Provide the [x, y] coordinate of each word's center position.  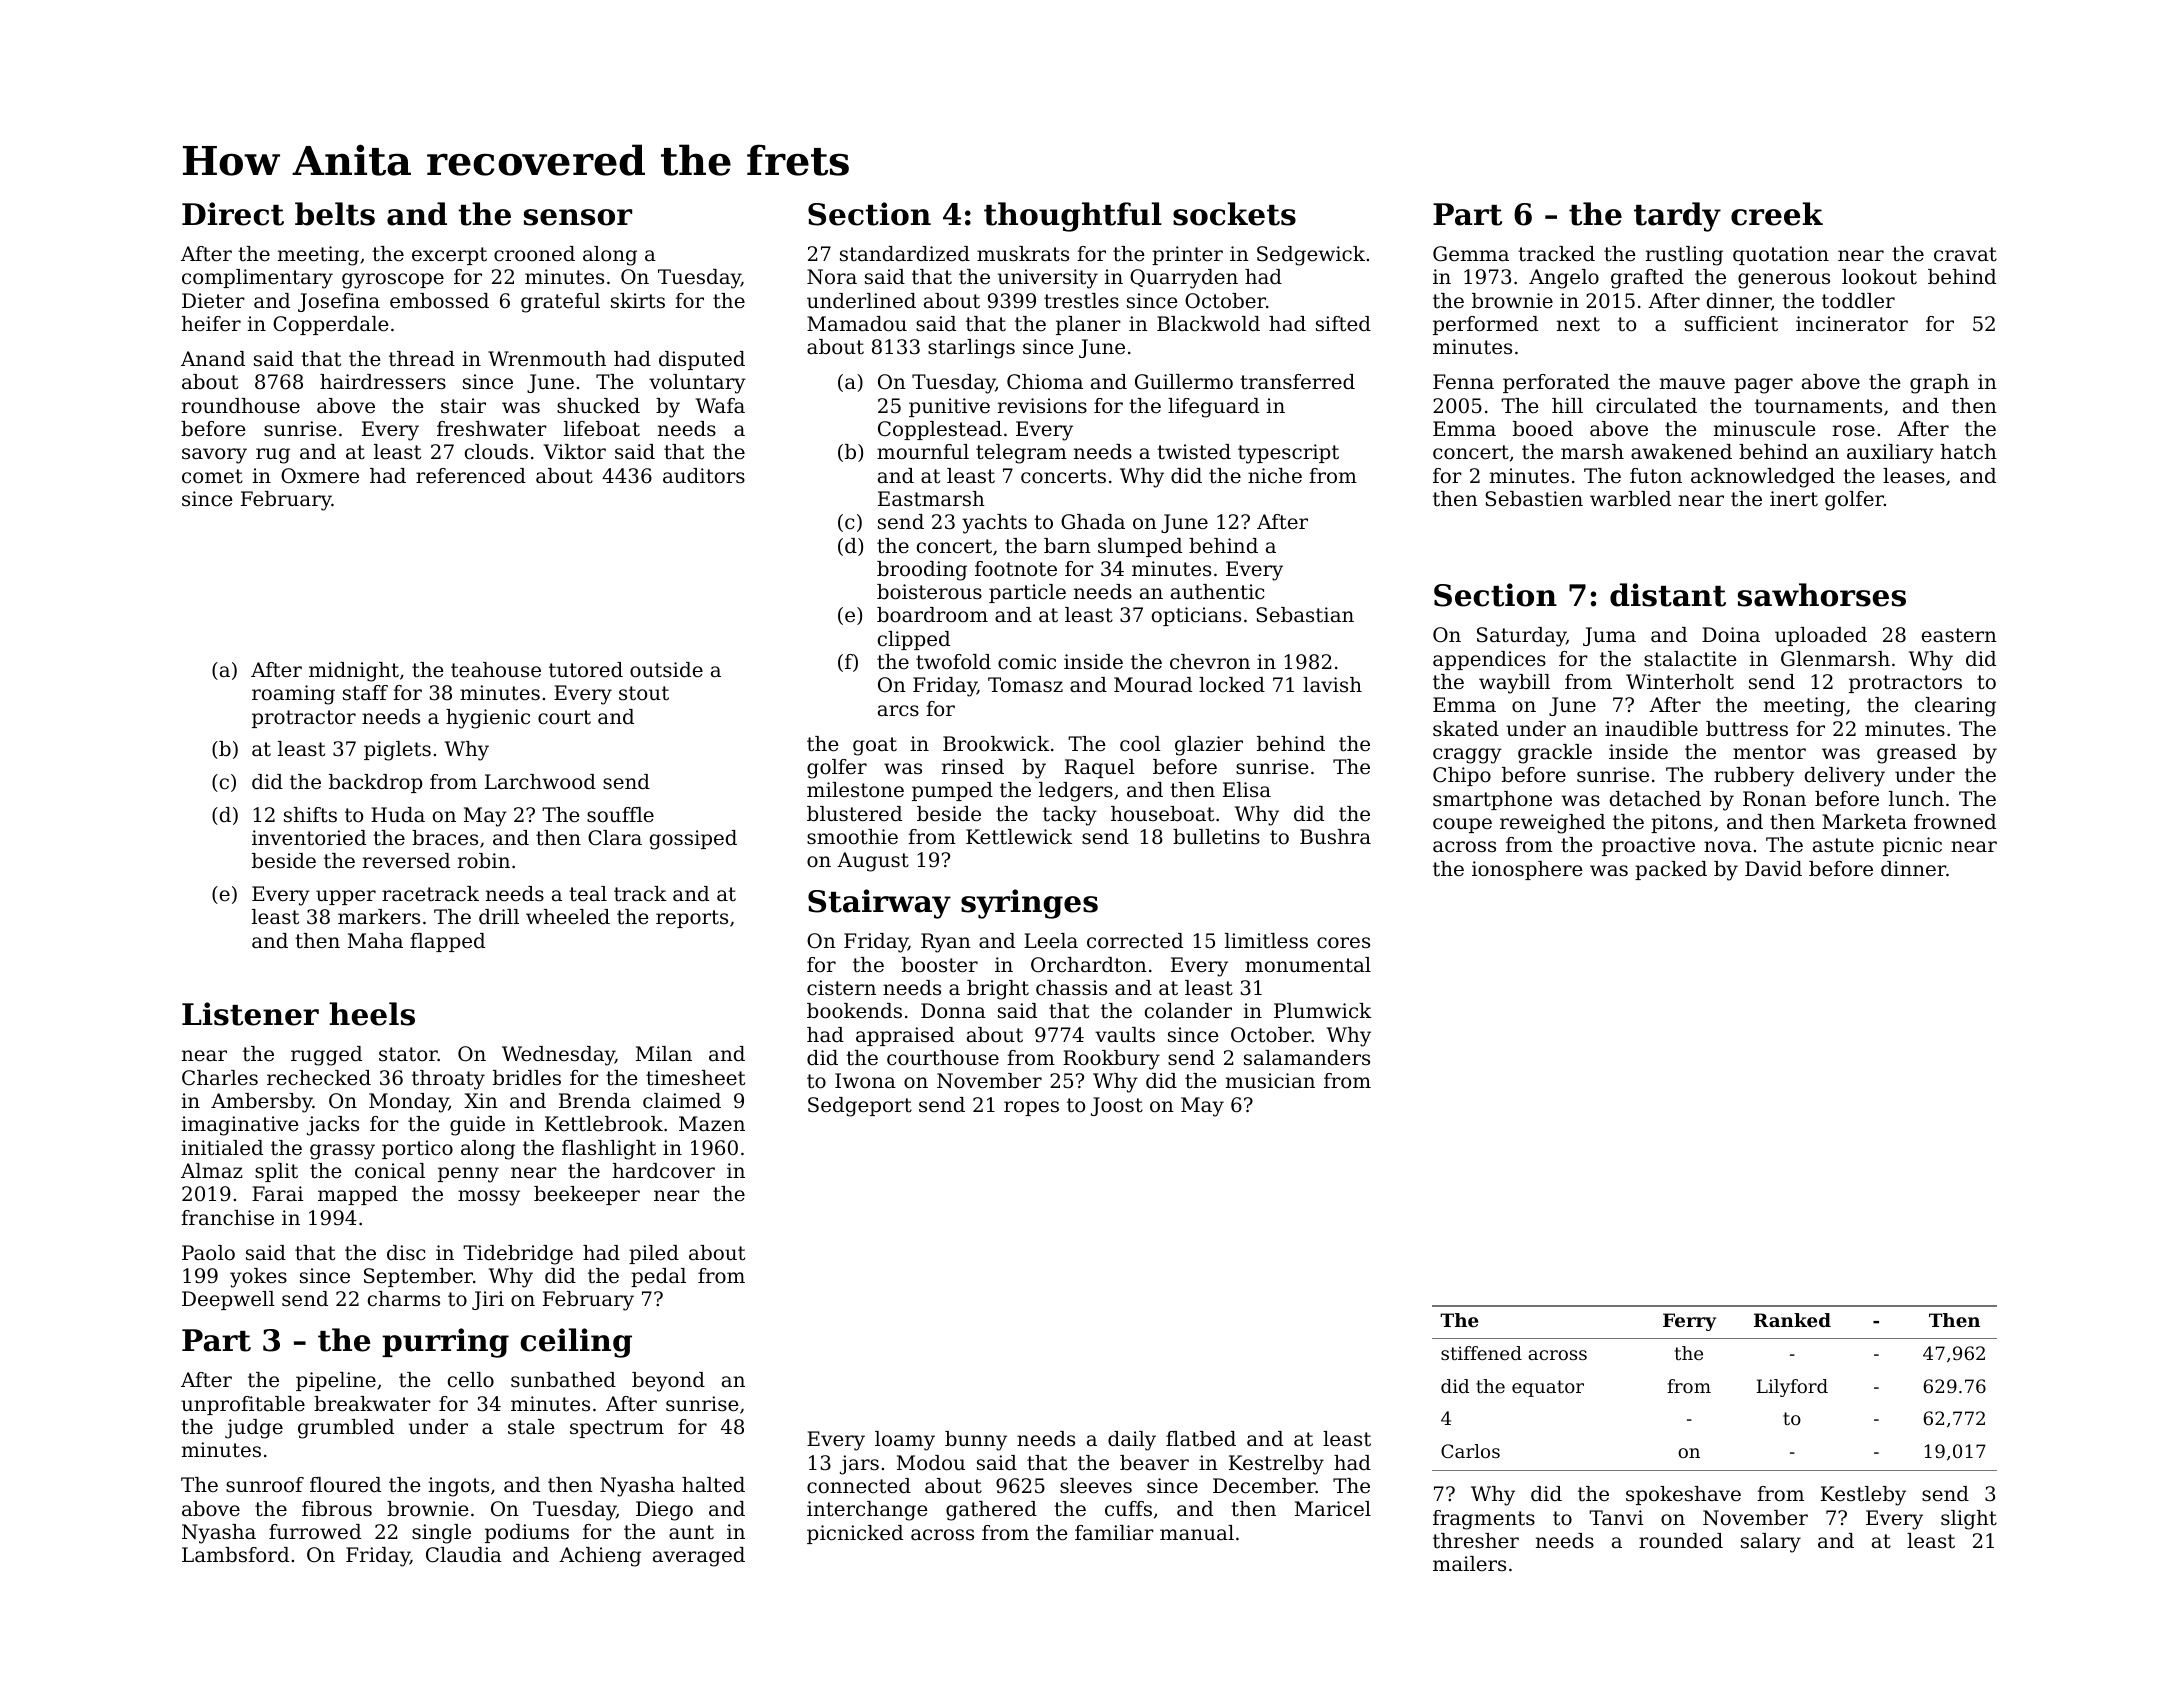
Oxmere [320, 476]
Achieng [600, 1557]
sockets [1234, 214]
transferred [1297, 382]
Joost [1117, 1106]
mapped [358, 1195]
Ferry [1689, 1322]
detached [1655, 799]
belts [335, 214]
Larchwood [540, 782]
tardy [1677, 217]
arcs [898, 711]
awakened [1681, 452]
